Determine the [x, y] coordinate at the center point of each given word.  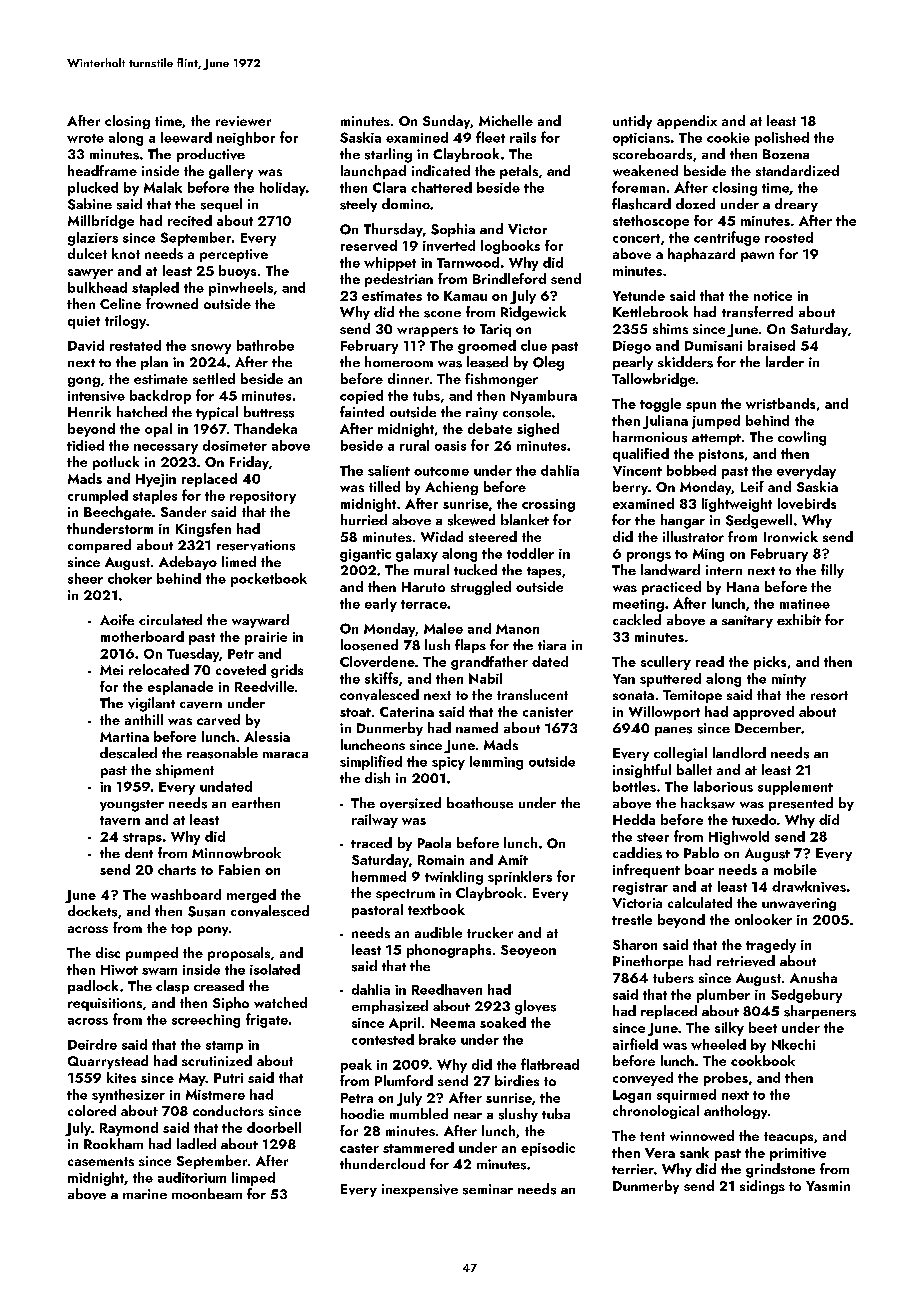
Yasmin [828, 1186]
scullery [666, 663]
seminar [488, 1189]
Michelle [506, 120]
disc [108, 952]
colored [92, 1110]
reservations [256, 545]
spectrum [405, 895]
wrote [85, 138]
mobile [795, 869]
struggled [481, 588]
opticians [641, 139]
